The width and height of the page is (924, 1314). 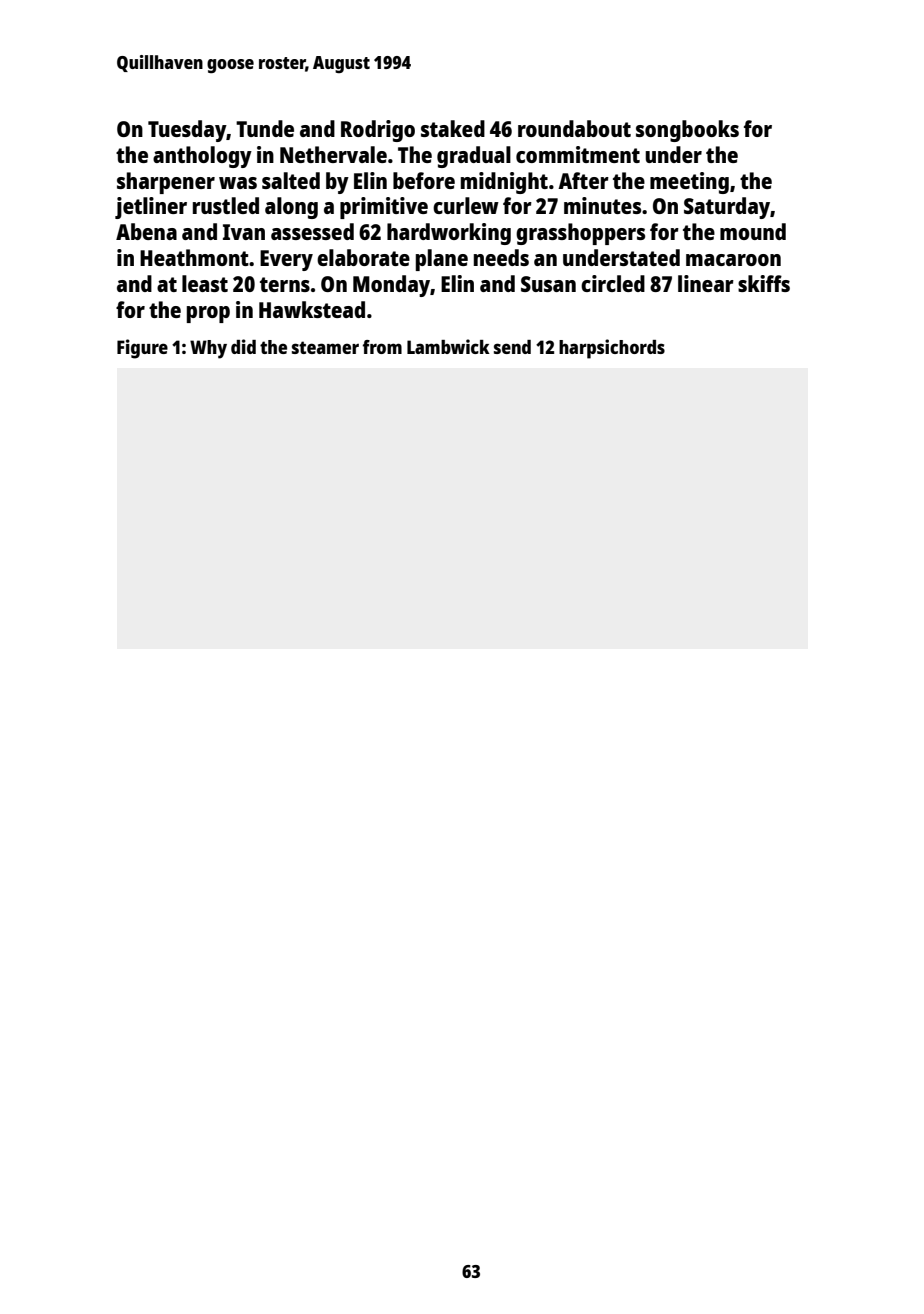 I want to click on songbooks, so click(x=687, y=131).
